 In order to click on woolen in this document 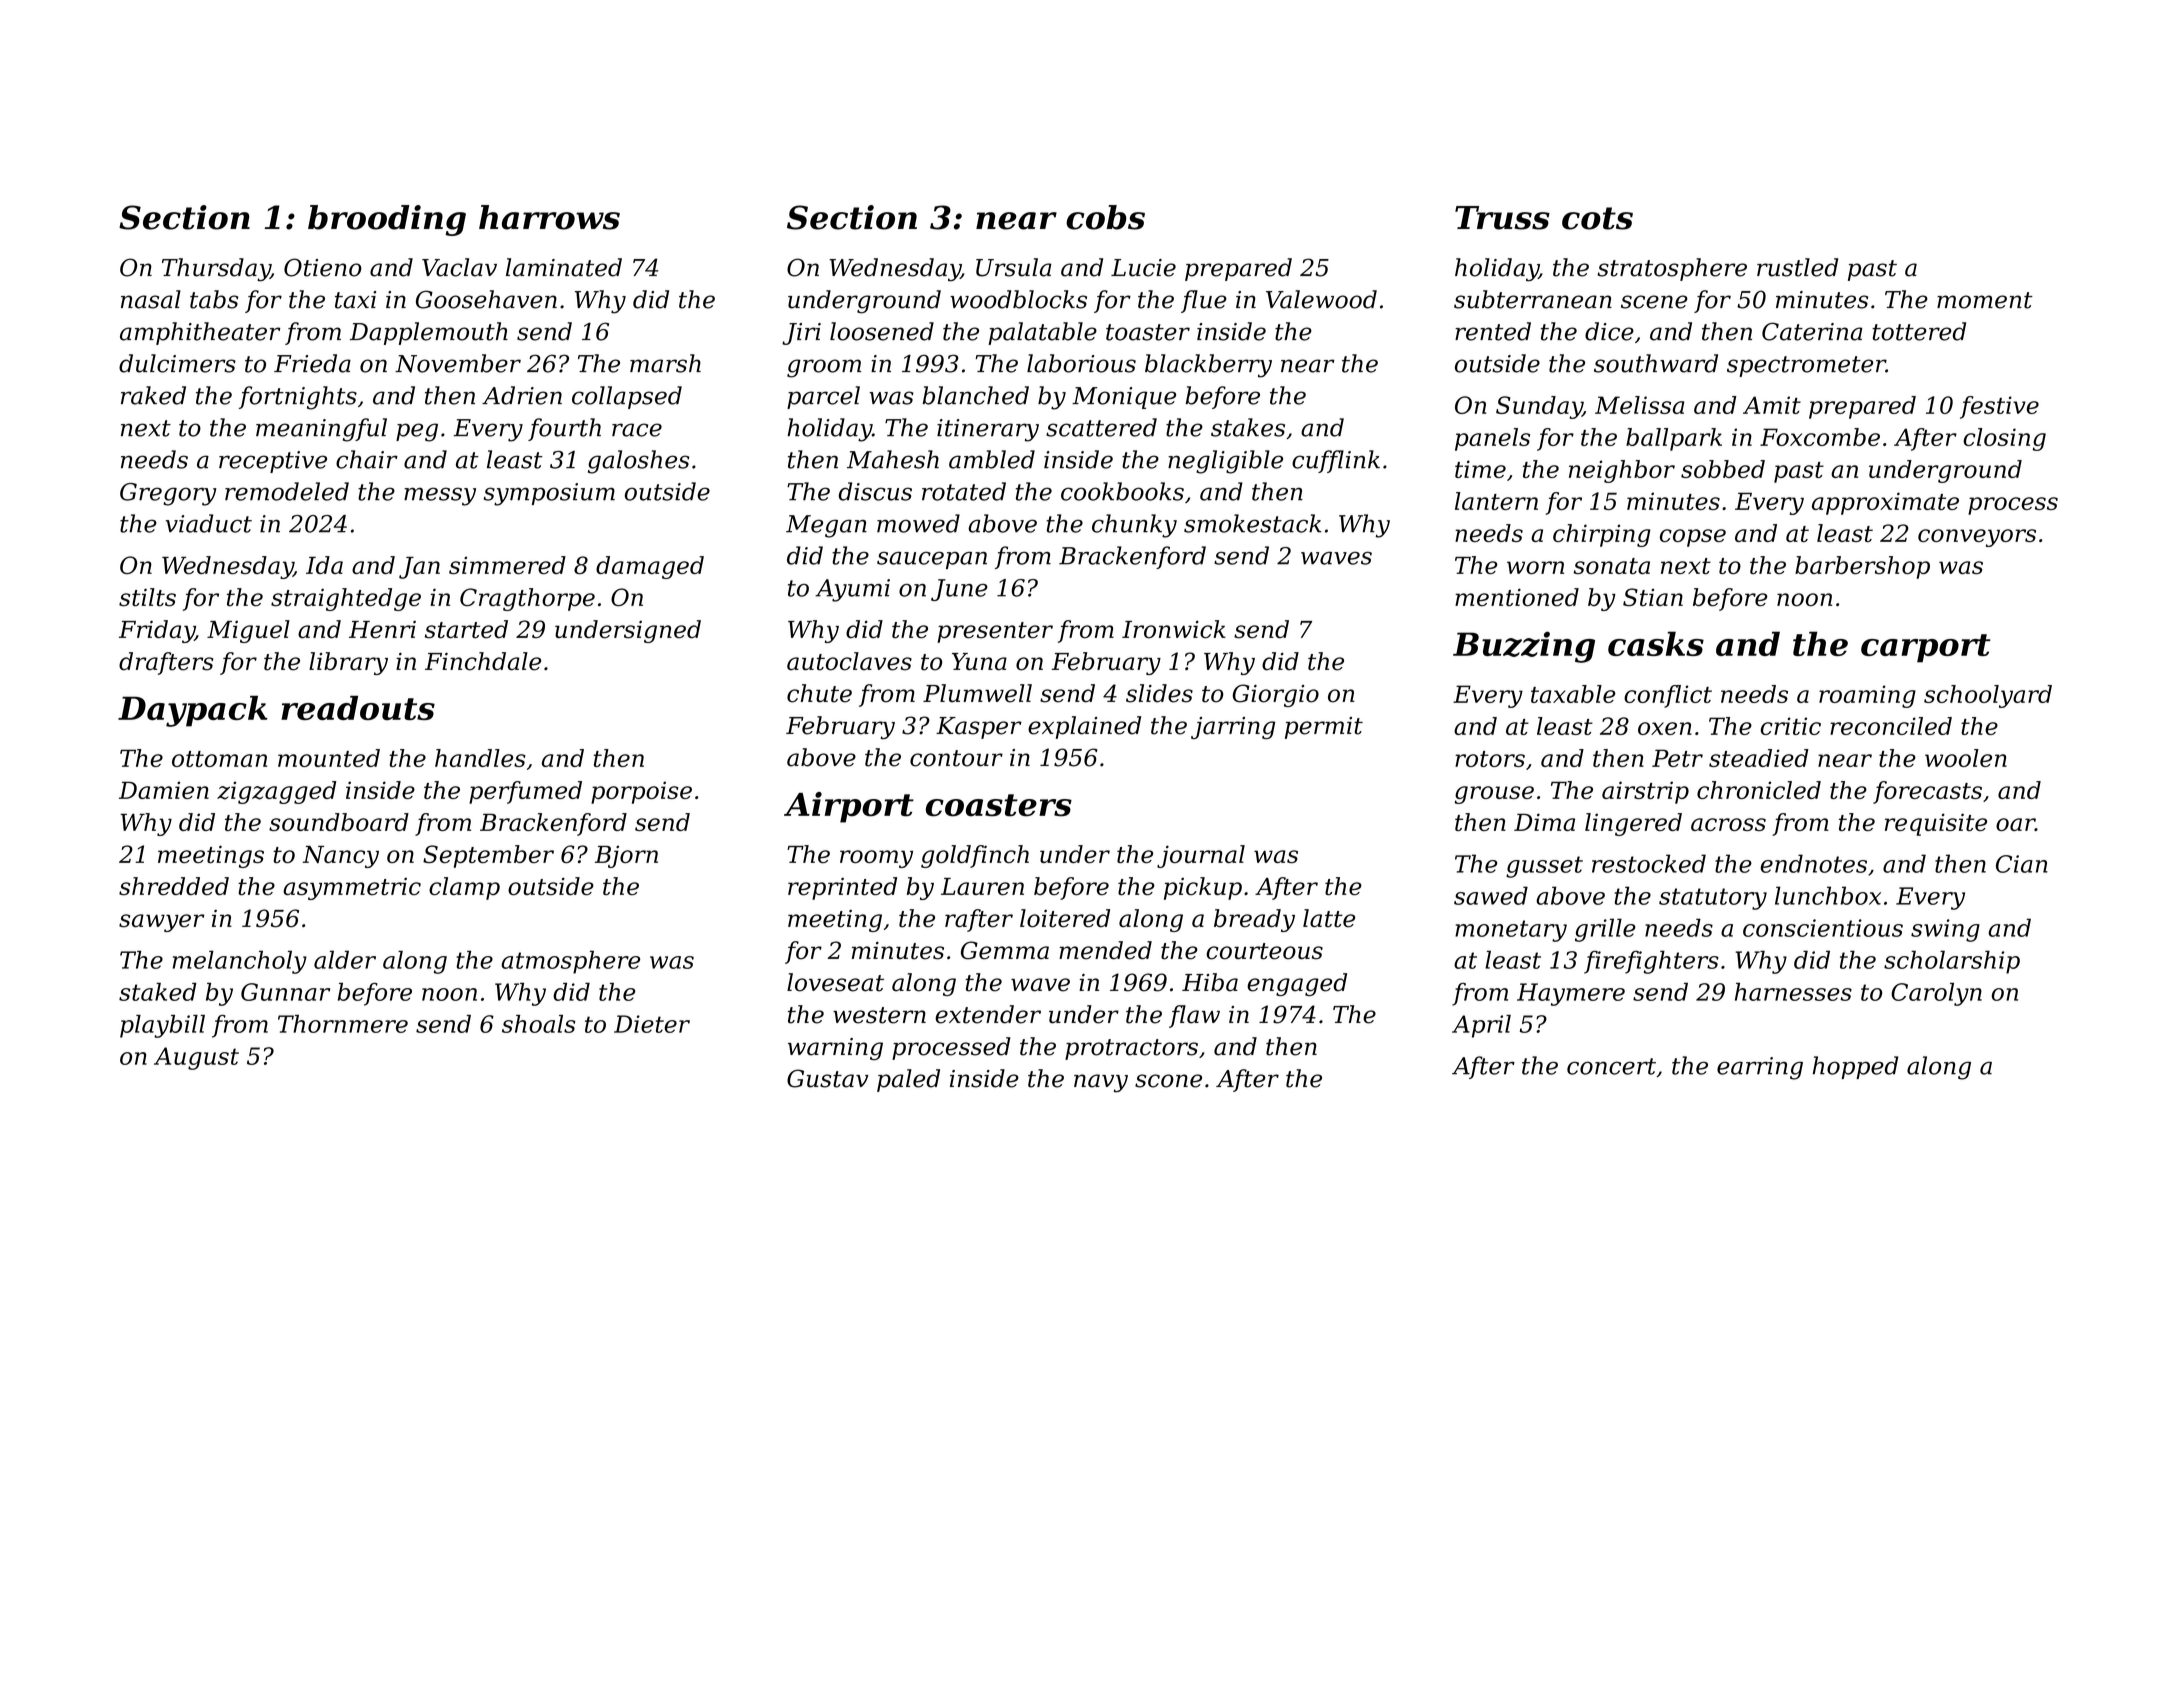, I will do `click(1966, 758)`.
